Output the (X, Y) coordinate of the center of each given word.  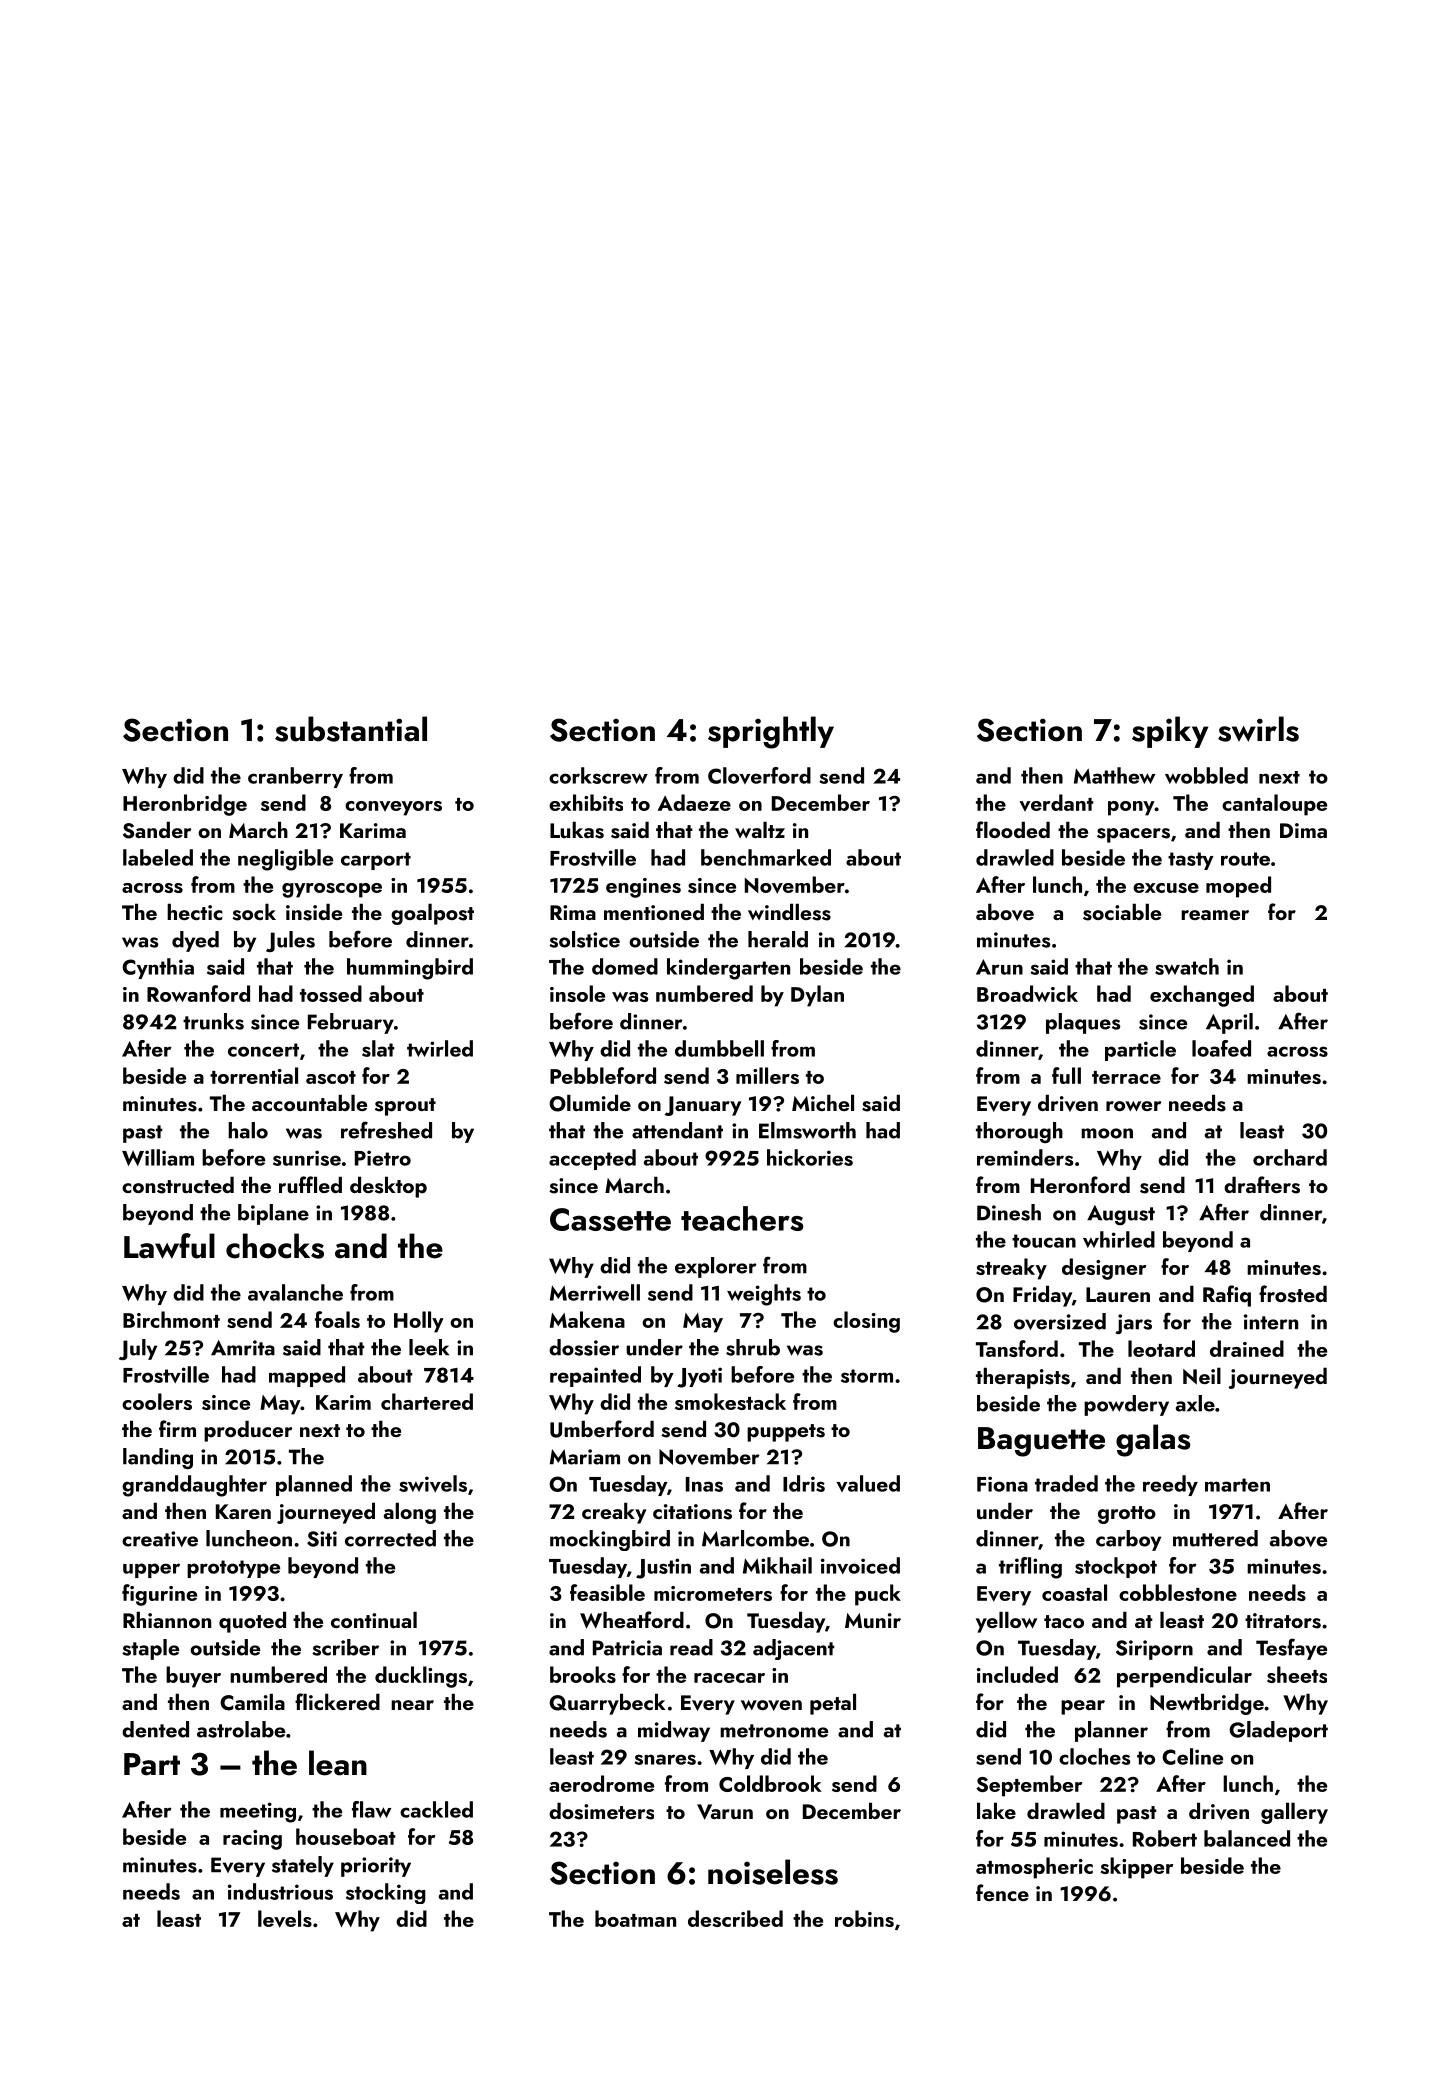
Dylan (817, 996)
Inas (704, 1484)
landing (158, 1458)
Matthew (1114, 775)
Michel (823, 1102)
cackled (436, 1809)
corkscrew (598, 775)
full (1066, 1075)
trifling (1030, 1568)
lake (996, 1810)
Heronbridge (185, 805)
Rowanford (198, 993)
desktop (388, 1187)
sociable (1122, 912)
